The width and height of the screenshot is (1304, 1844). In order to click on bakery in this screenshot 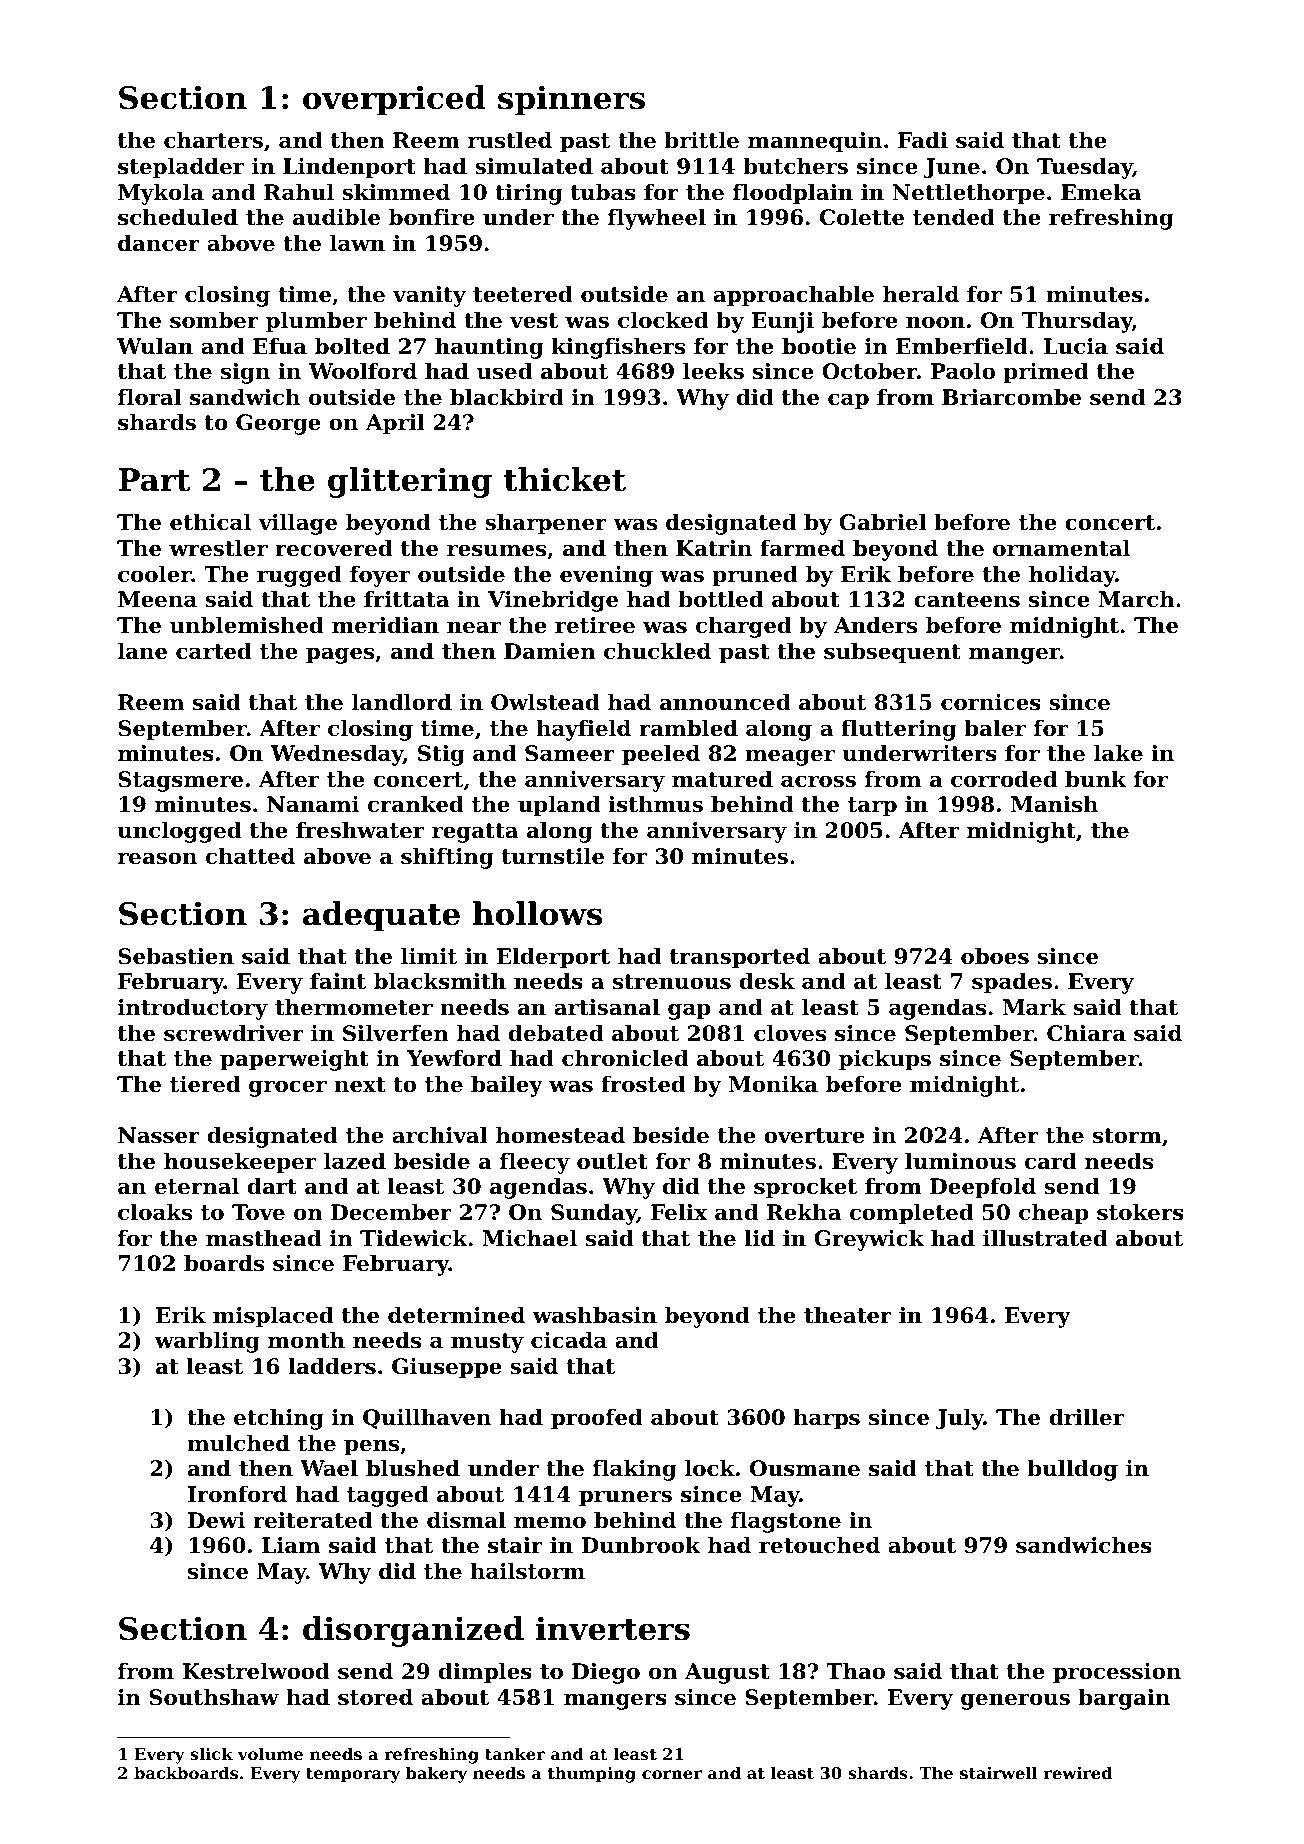, I will do `click(436, 1774)`.
